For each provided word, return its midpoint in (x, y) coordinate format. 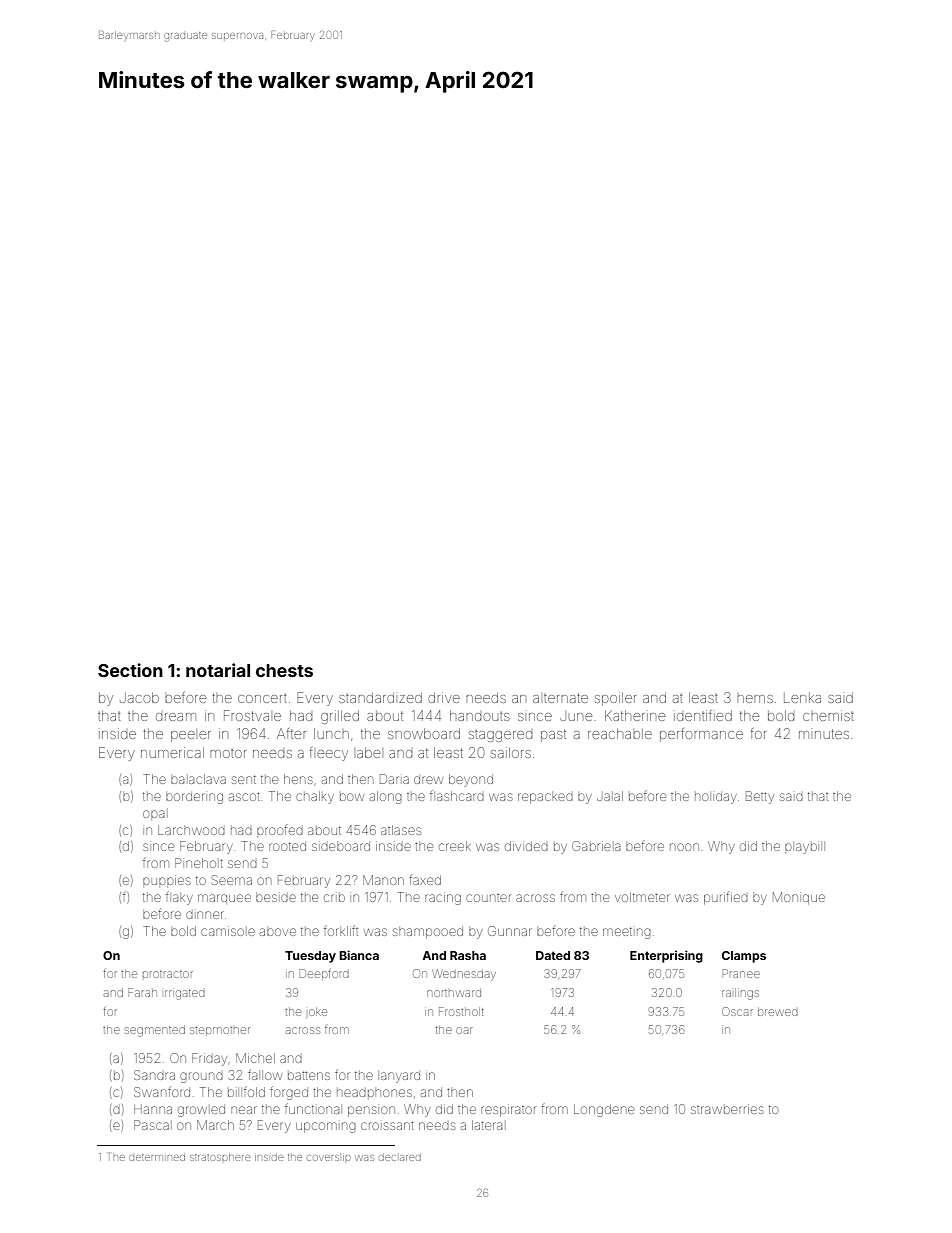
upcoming (326, 1127)
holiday (716, 798)
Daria (394, 779)
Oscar (737, 1011)
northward (454, 993)
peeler (191, 736)
